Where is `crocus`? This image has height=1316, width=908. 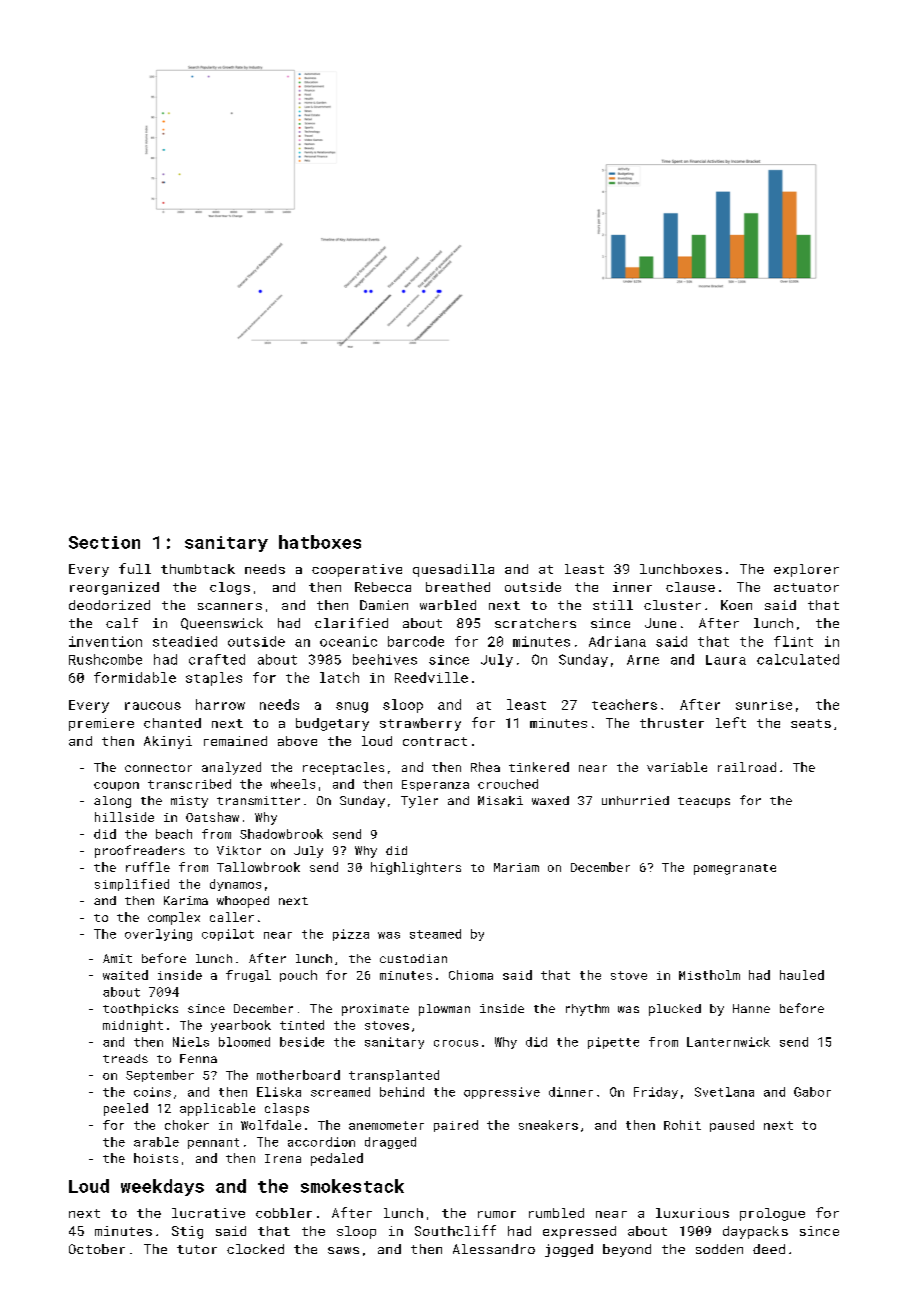 crocus is located at coordinates (456, 1043).
